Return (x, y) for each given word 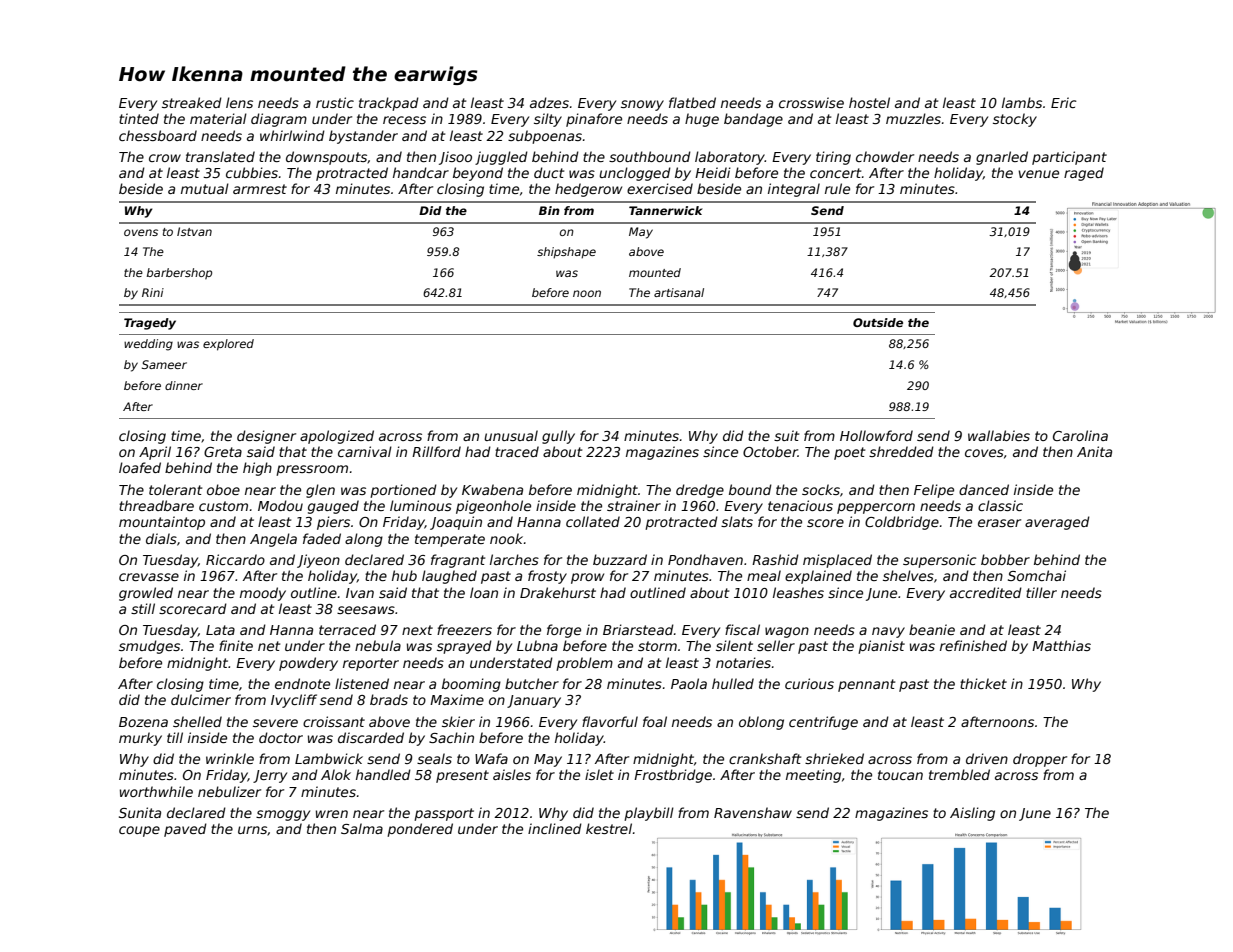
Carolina (1080, 435)
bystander (363, 137)
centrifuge (823, 723)
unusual (511, 435)
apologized (337, 437)
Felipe (934, 491)
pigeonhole (493, 507)
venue (1038, 174)
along (364, 540)
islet (599, 774)
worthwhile (156, 791)
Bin (549, 210)
